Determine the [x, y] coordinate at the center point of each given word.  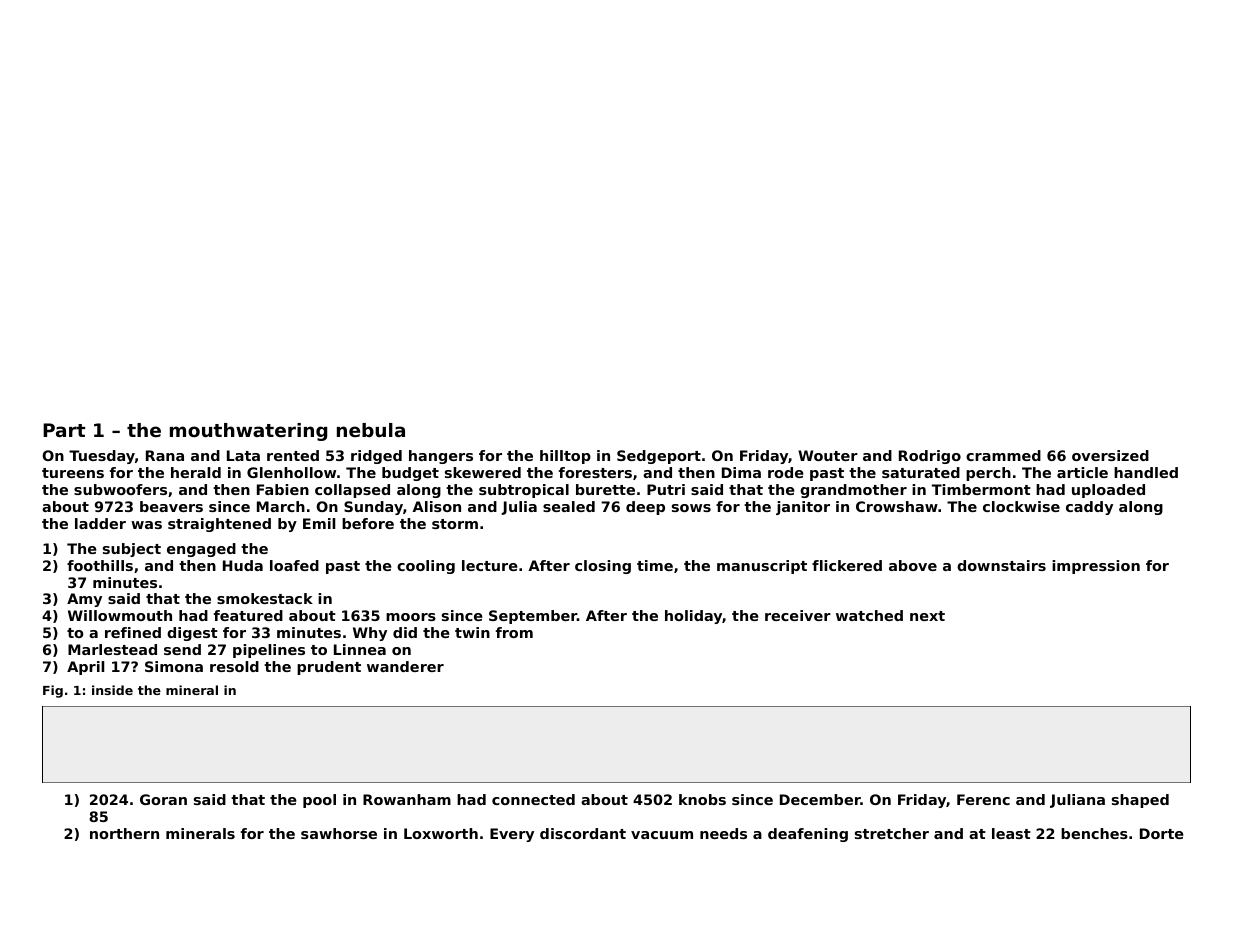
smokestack [265, 598]
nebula [371, 430]
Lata [243, 455]
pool [319, 801]
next [927, 616]
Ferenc [983, 799]
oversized [1110, 455]
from [514, 632]
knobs [702, 799]
